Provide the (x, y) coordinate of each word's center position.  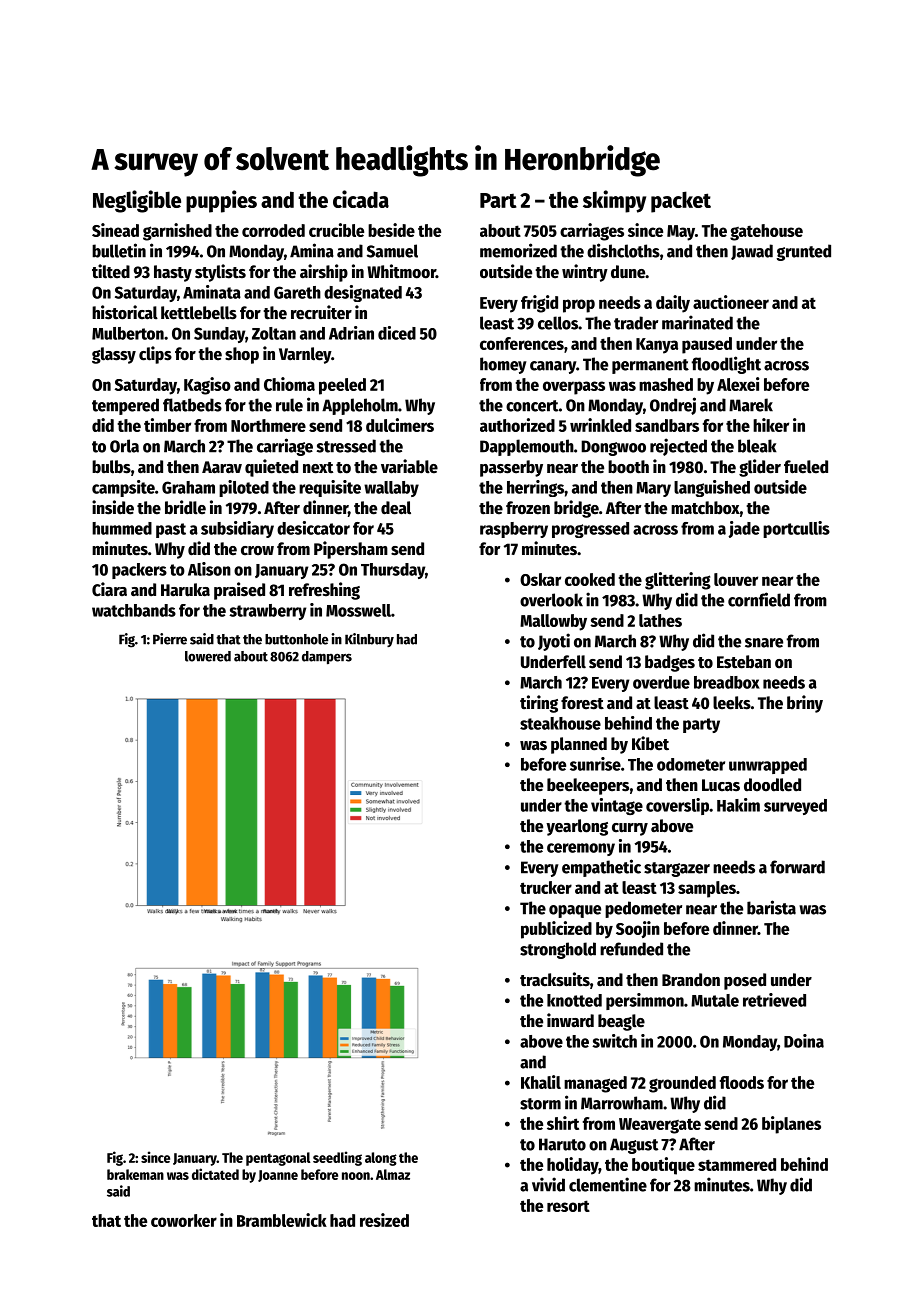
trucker (546, 887)
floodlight (726, 365)
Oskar (540, 579)
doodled (772, 785)
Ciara (109, 589)
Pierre (170, 639)
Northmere (268, 425)
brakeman (135, 1174)
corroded (273, 230)
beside (391, 230)
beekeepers (588, 786)
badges (670, 663)
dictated (215, 1174)
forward (797, 867)
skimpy (614, 201)
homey (503, 365)
